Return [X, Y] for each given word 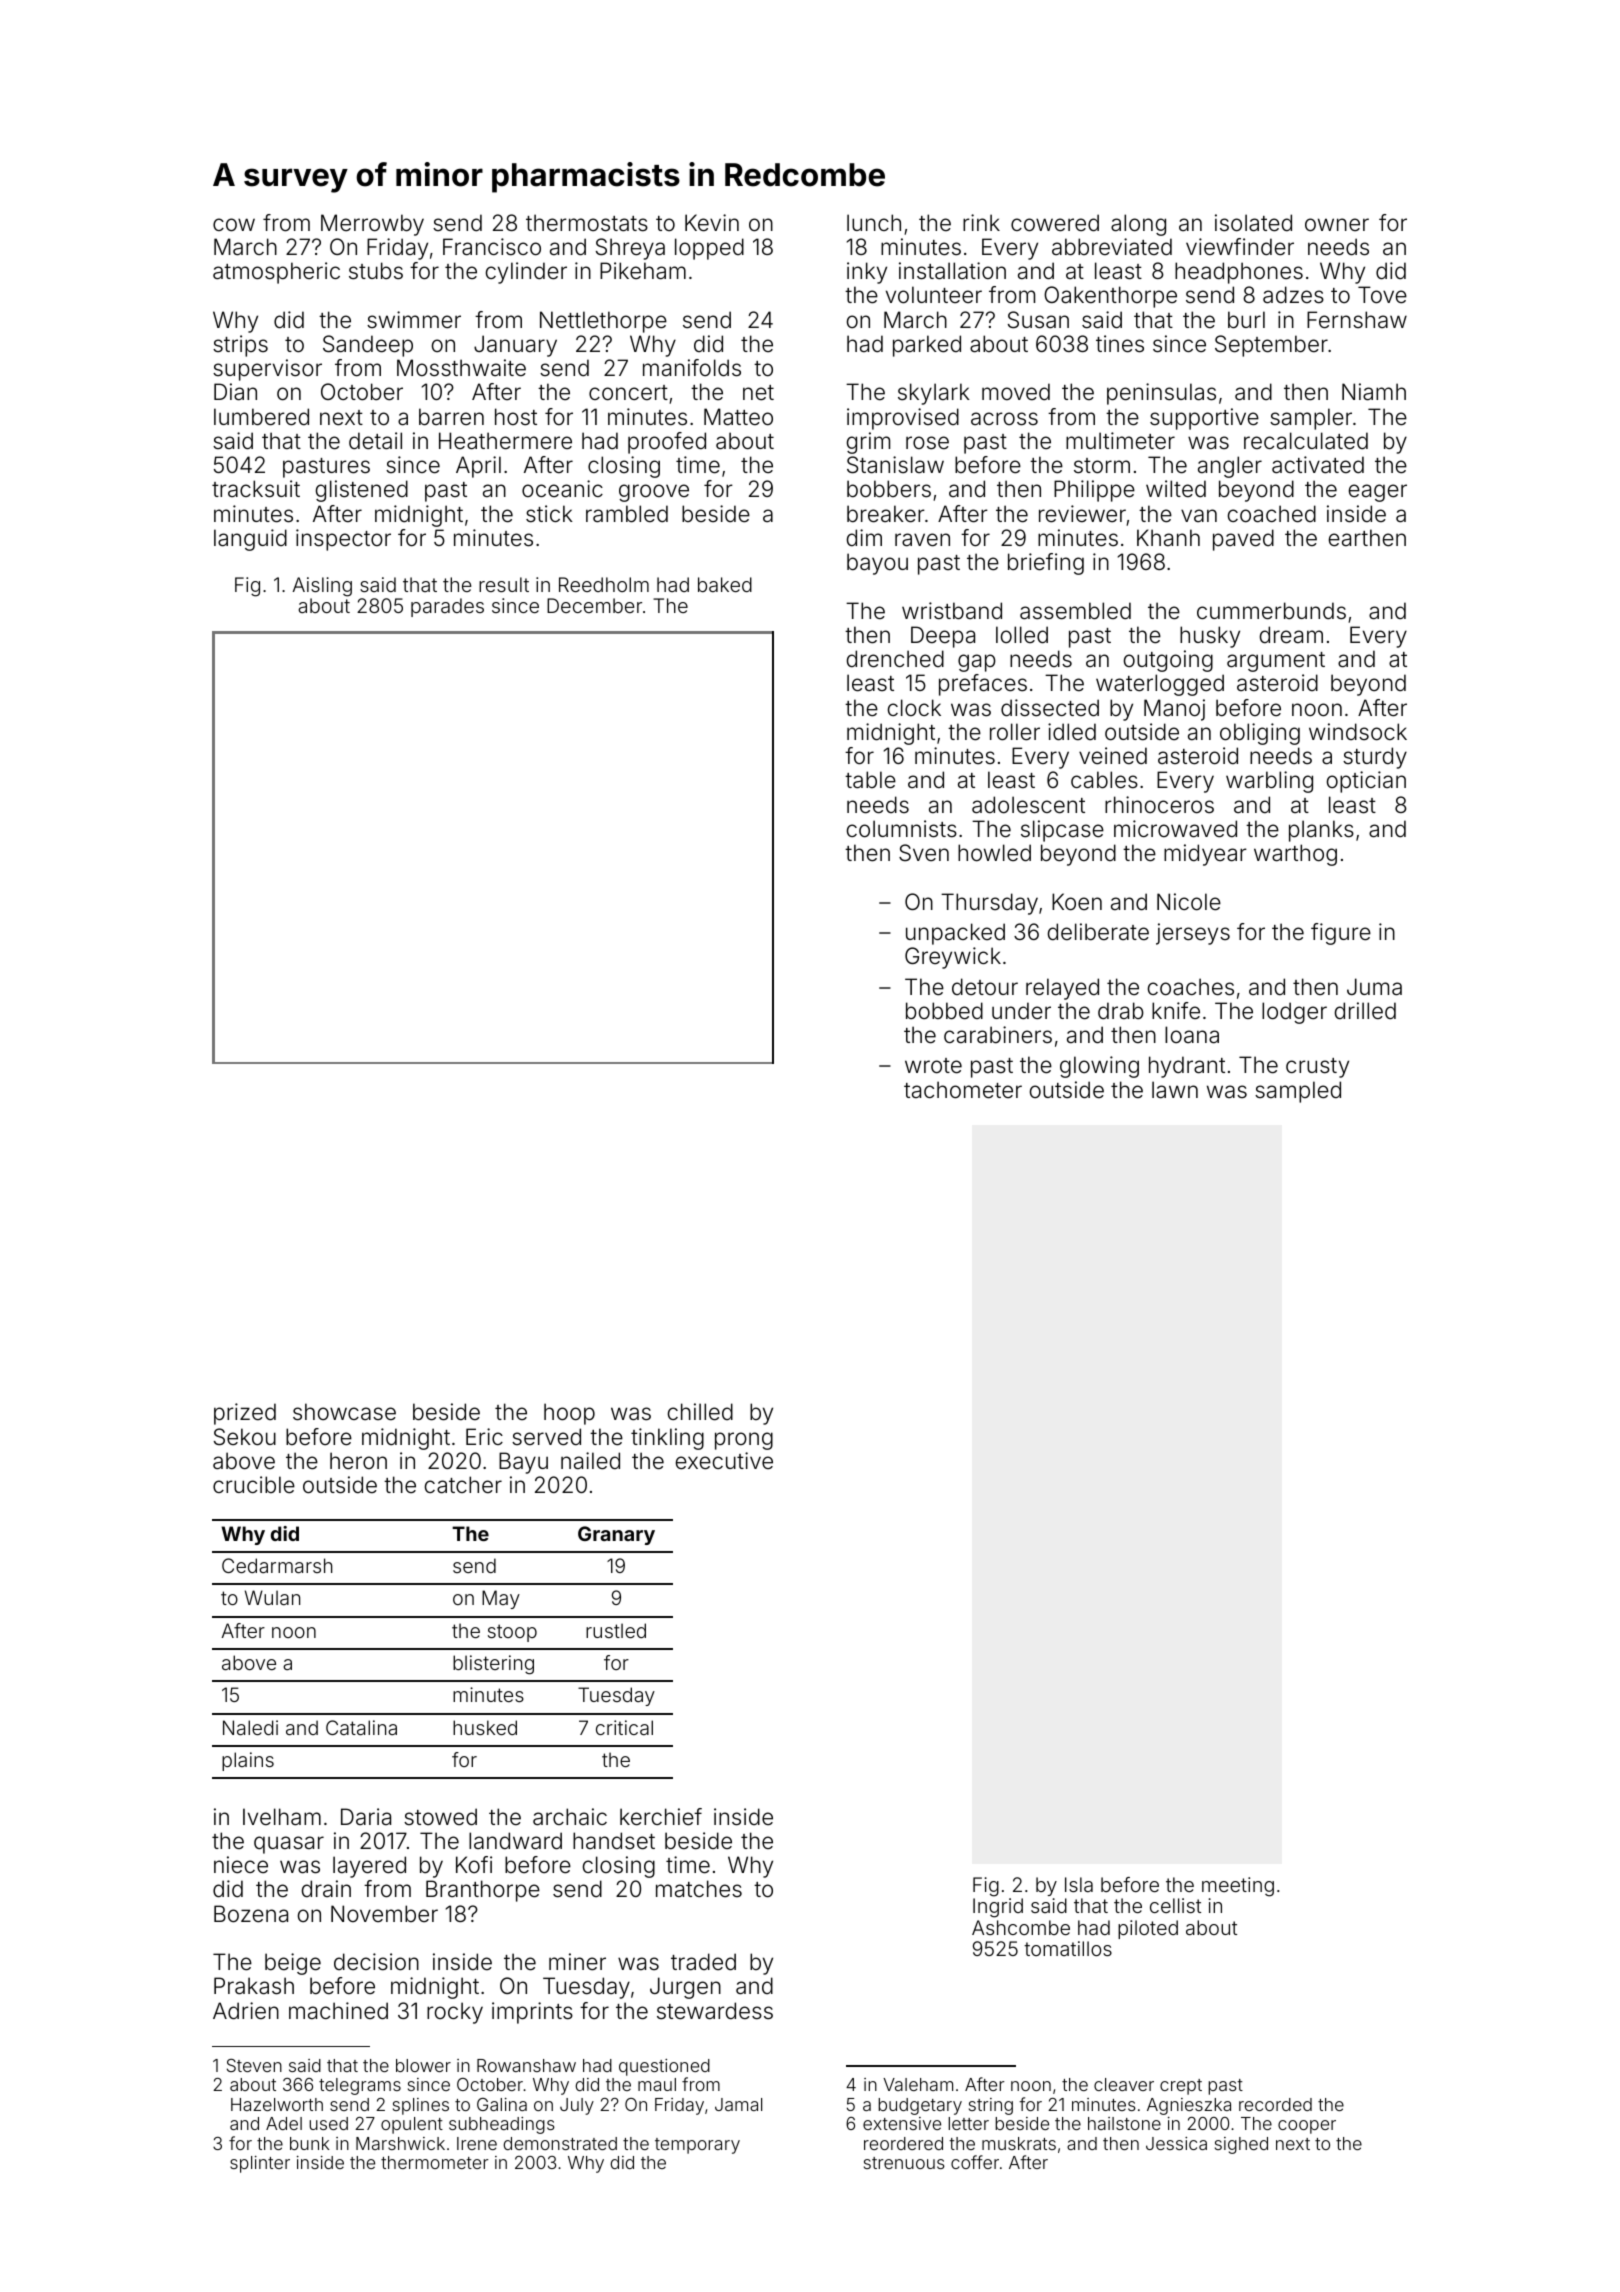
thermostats [587, 223]
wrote [933, 1066]
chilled [700, 1412]
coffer [975, 2162]
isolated [1253, 223]
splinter [260, 2164]
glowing [1099, 1067]
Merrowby [372, 225]
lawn [1175, 1090]
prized [245, 1414]
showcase [344, 1412]
